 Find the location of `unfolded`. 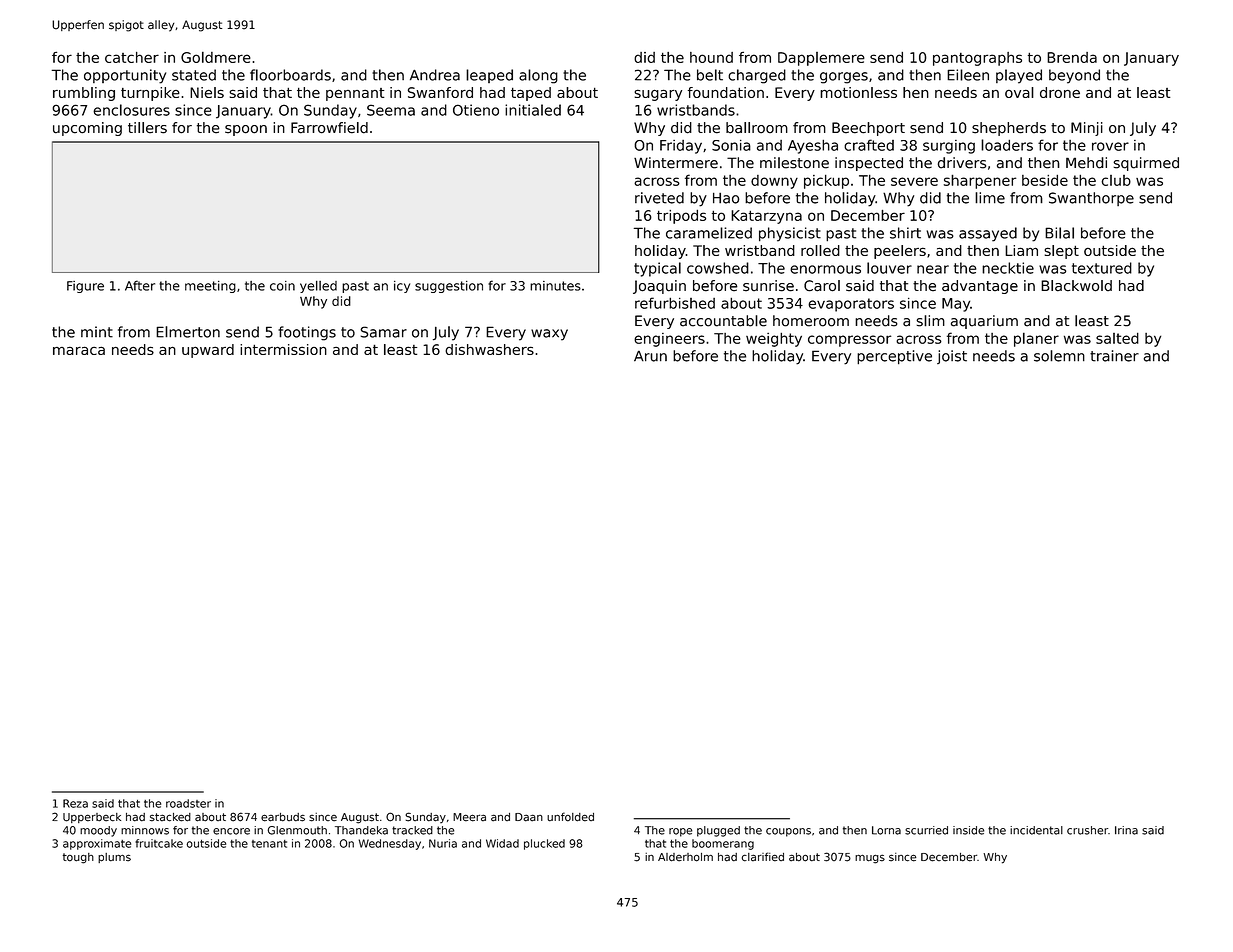

unfolded is located at coordinates (570, 817).
